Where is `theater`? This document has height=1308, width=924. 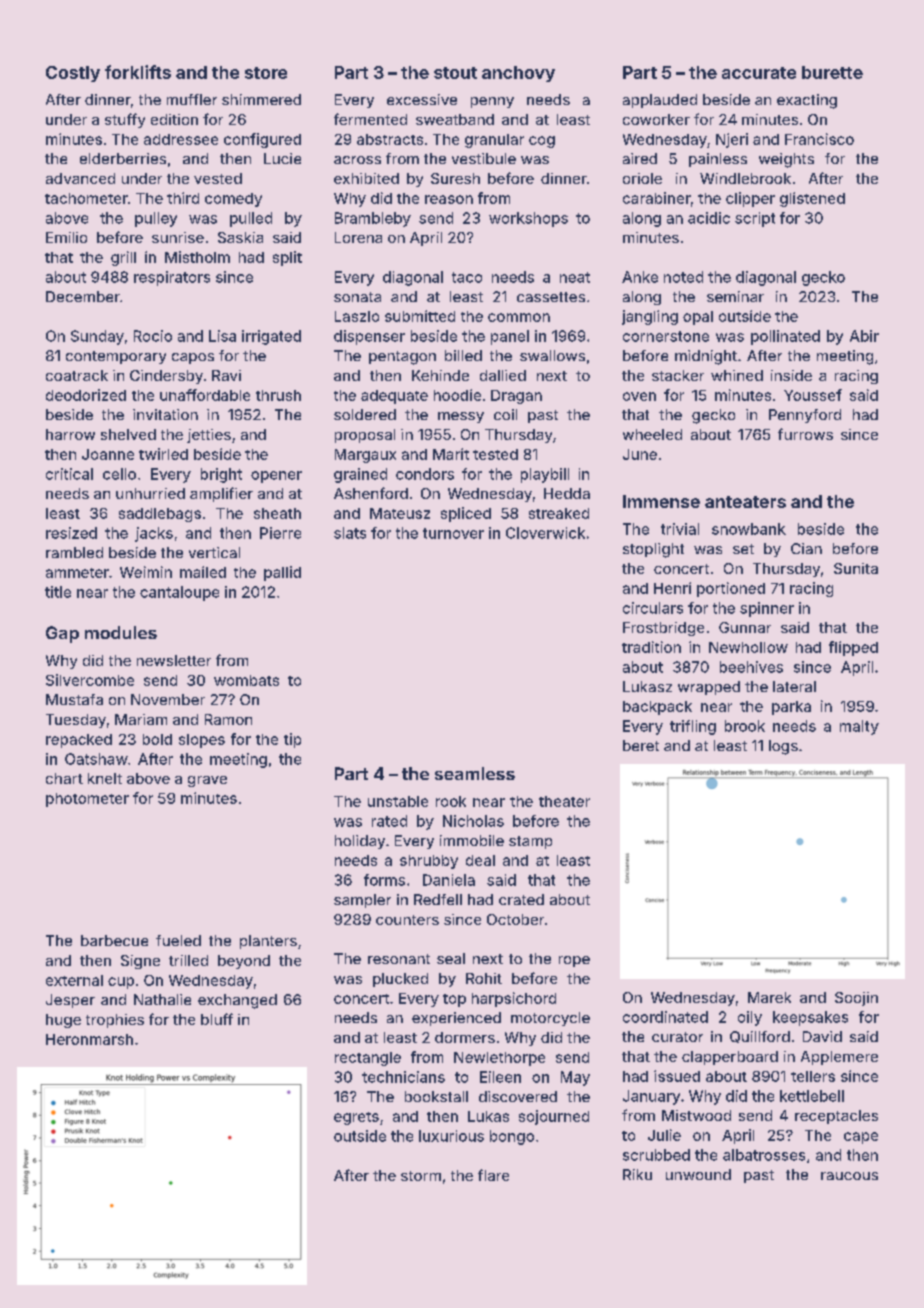
theater is located at coordinates (564, 801).
